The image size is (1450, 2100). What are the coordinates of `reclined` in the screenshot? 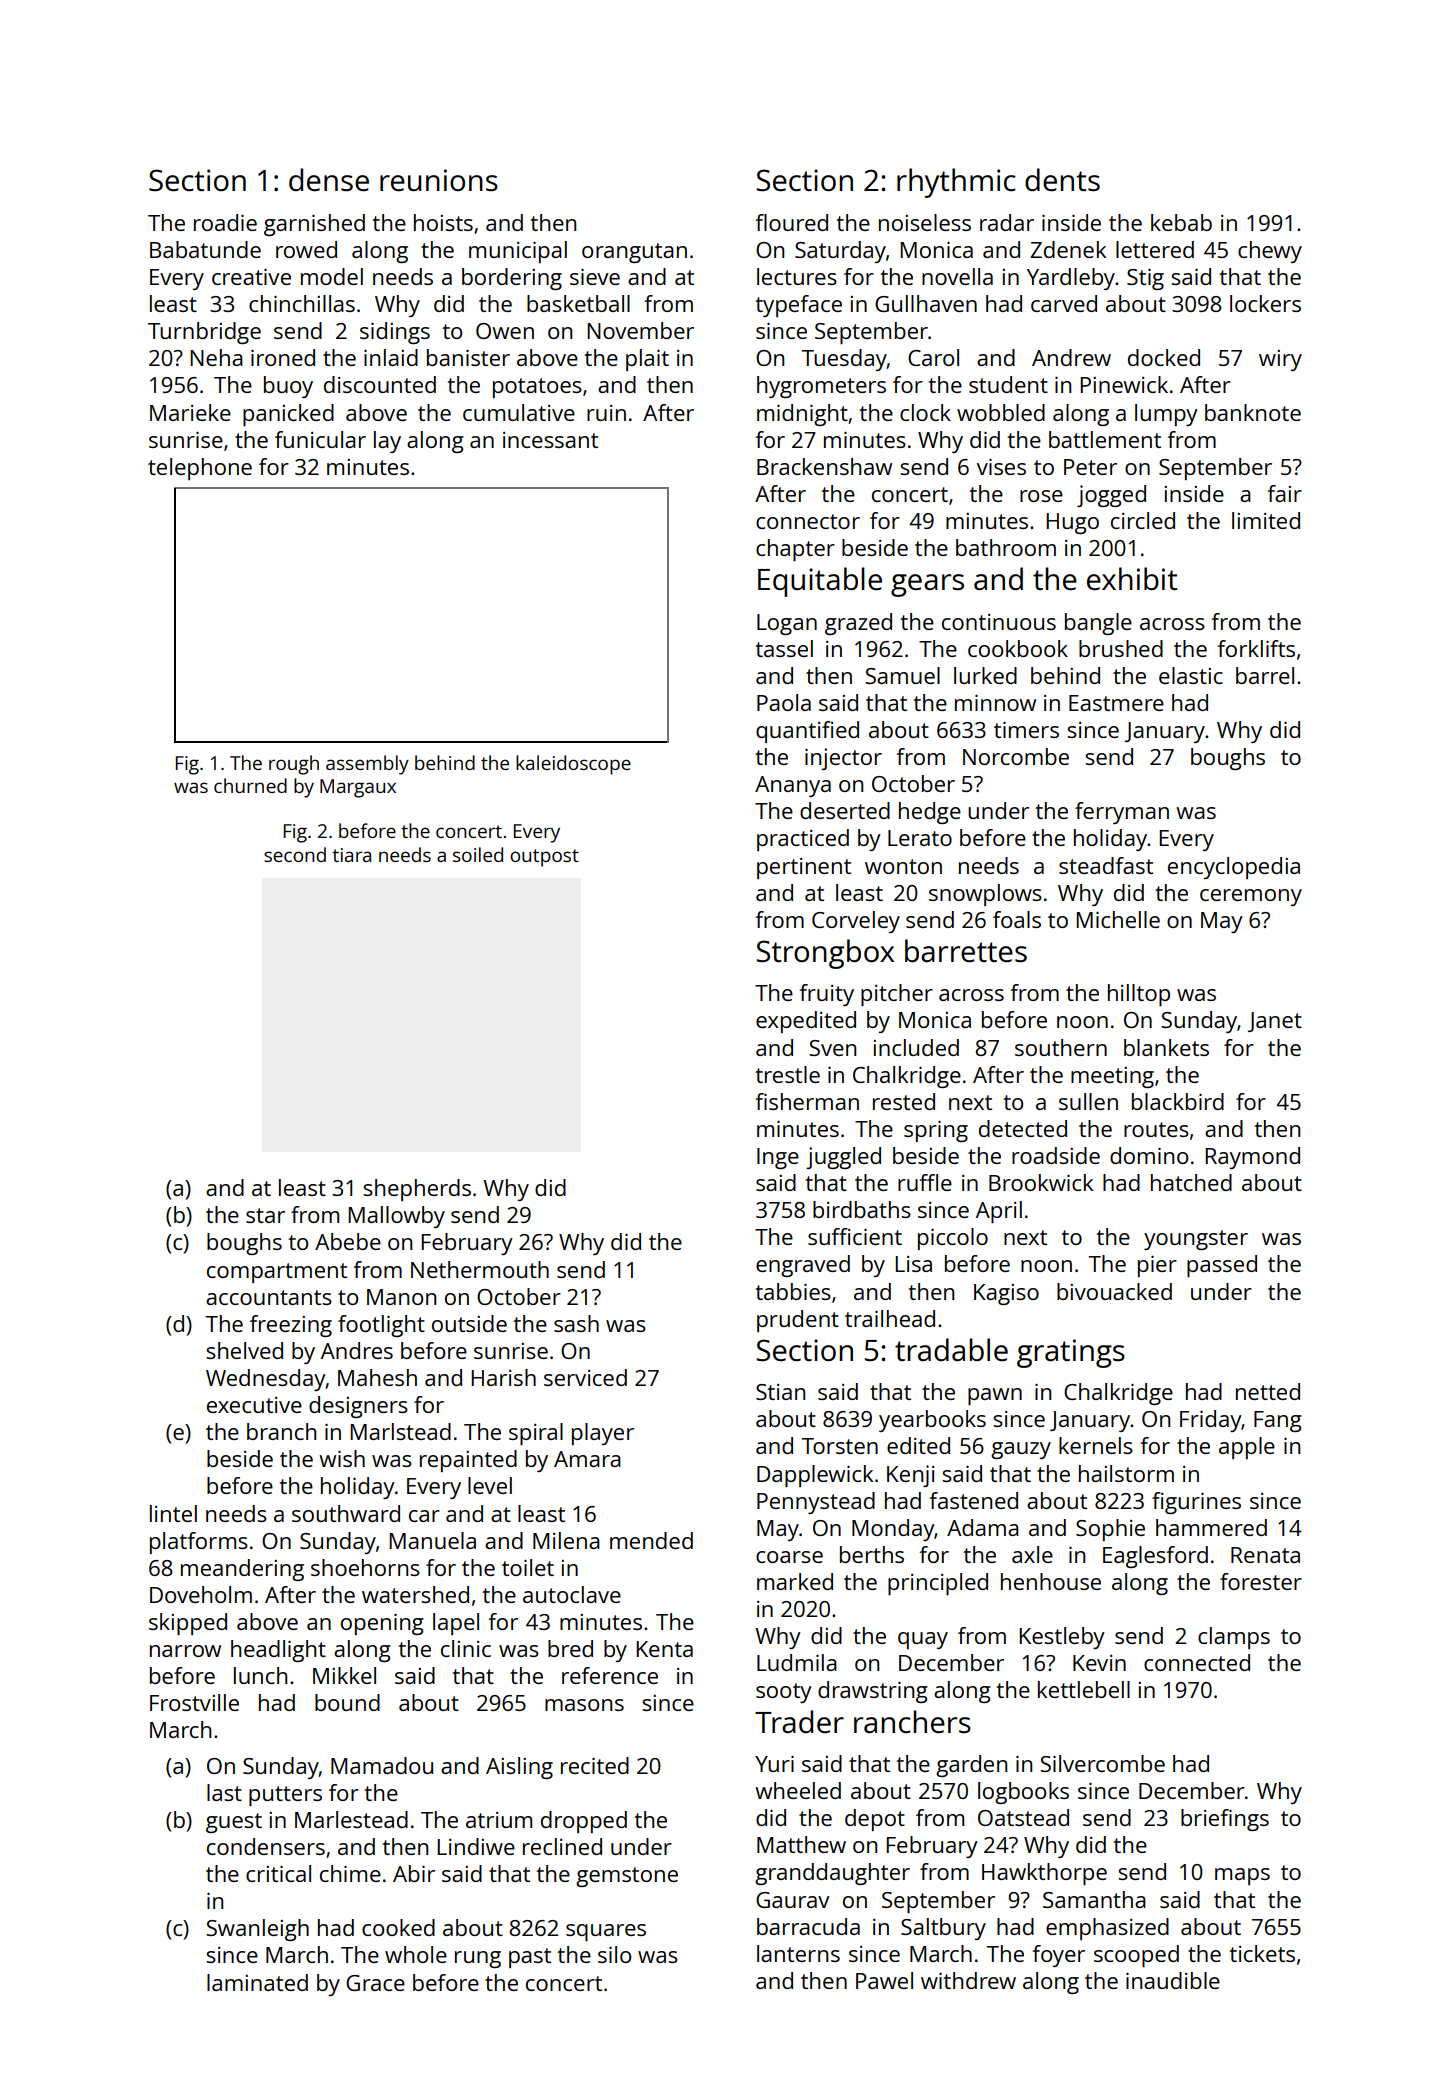 It's located at (562, 1846).
